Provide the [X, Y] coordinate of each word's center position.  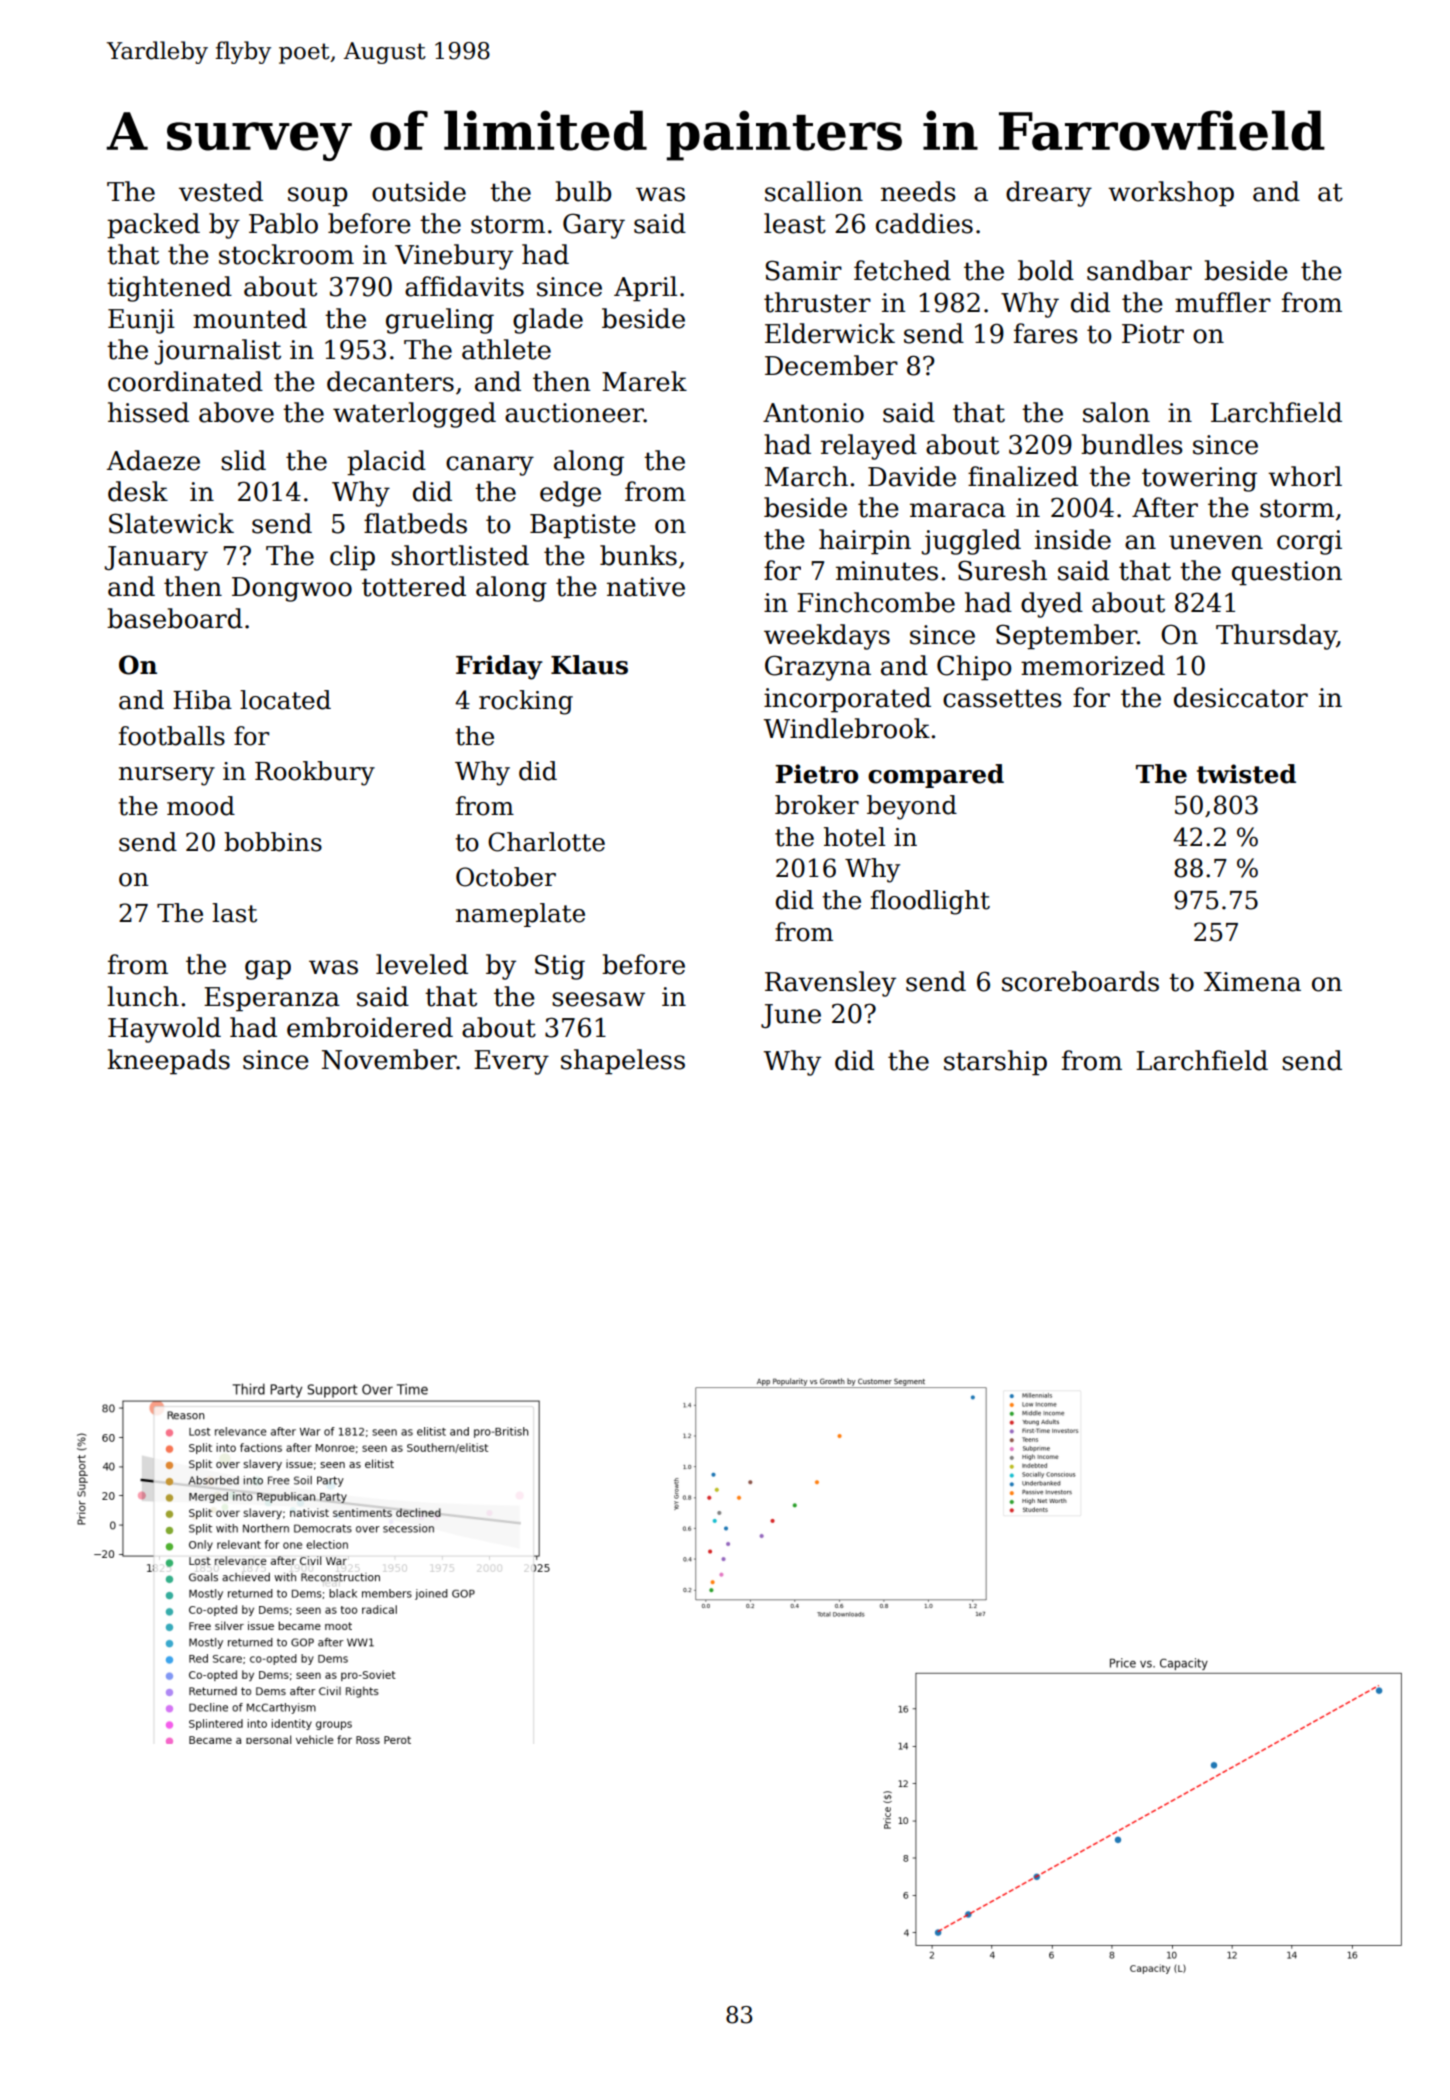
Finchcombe [876, 602]
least [795, 223]
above [236, 412]
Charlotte [546, 842]
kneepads [169, 1062]
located [285, 700]
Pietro [816, 774]
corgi [1309, 542]
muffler [1223, 302]
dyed [1052, 605]
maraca [958, 510]
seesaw [598, 999]
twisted [1246, 774]
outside [419, 191]
